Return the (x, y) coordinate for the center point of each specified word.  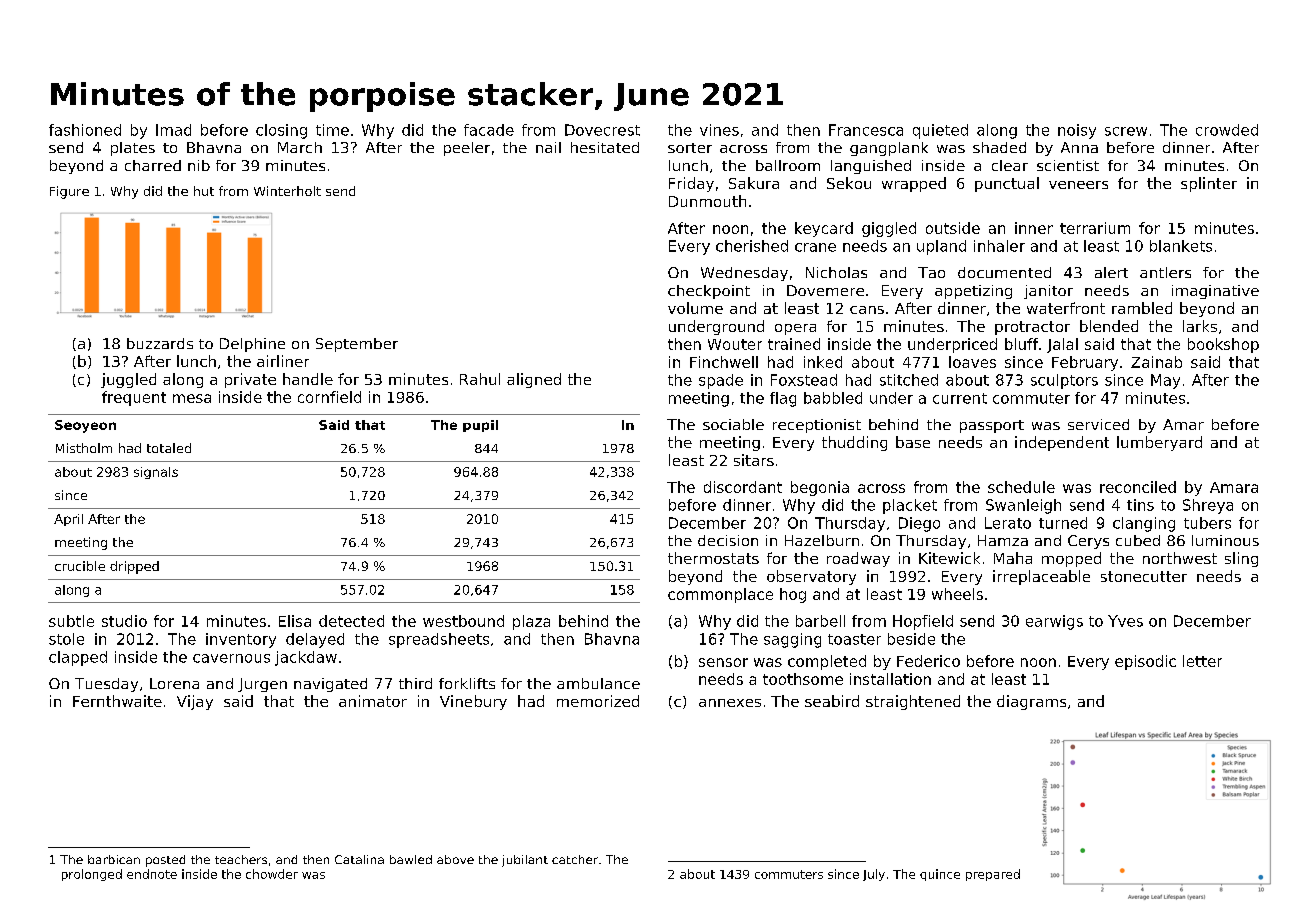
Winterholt (287, 191)
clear (1010, 165)
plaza (531, 622)
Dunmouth (707, 201)
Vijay (195, 702)
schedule (1021, 487)
